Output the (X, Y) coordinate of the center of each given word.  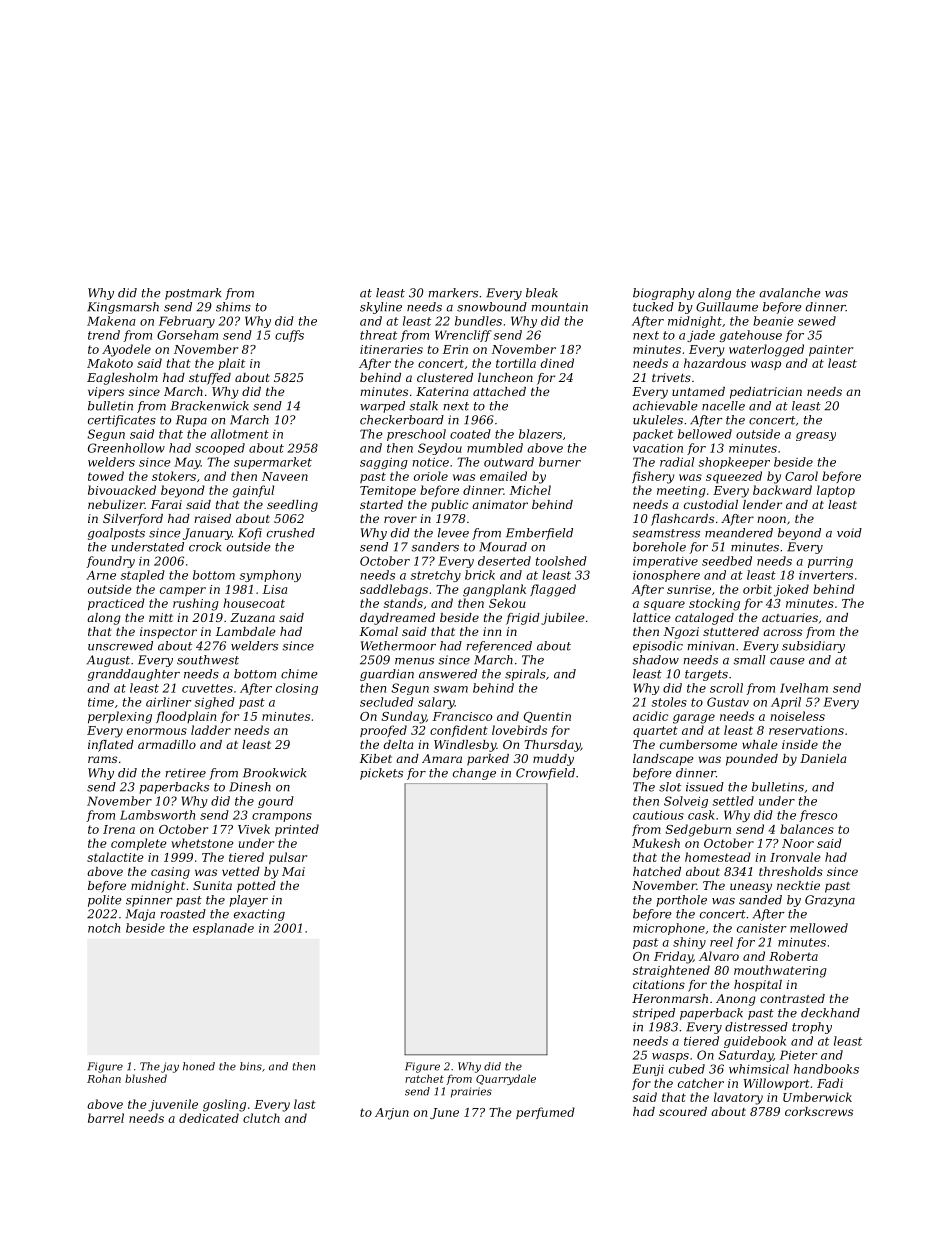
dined (557, 363)
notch (104, 928)
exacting (259, 915)
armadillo (167, 744)
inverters (826, 575)
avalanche (790, 293)
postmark (193, 294)
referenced (499, 647)
